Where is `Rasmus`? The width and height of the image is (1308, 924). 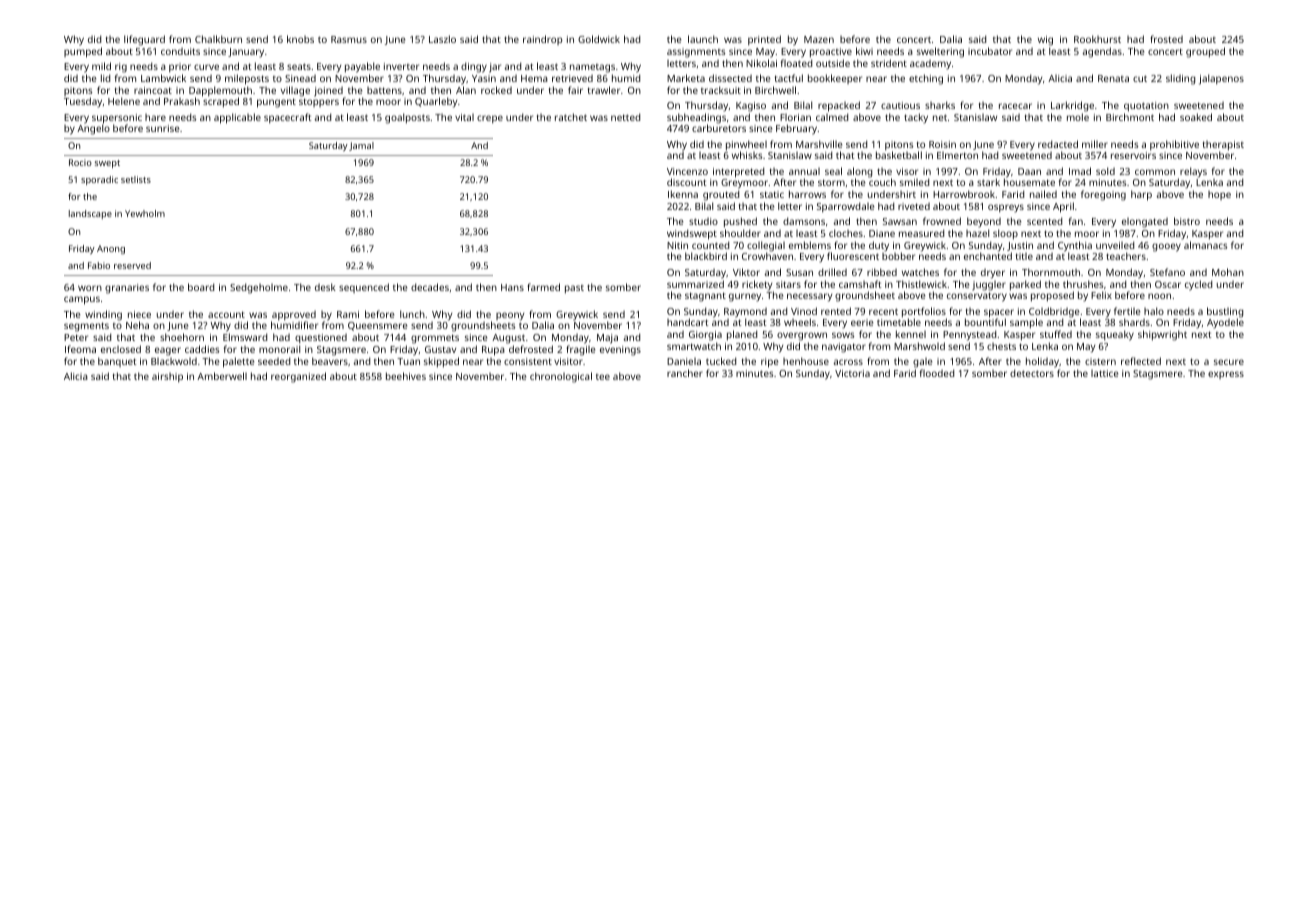 Rasmus is located at coordinates (349, 39).
